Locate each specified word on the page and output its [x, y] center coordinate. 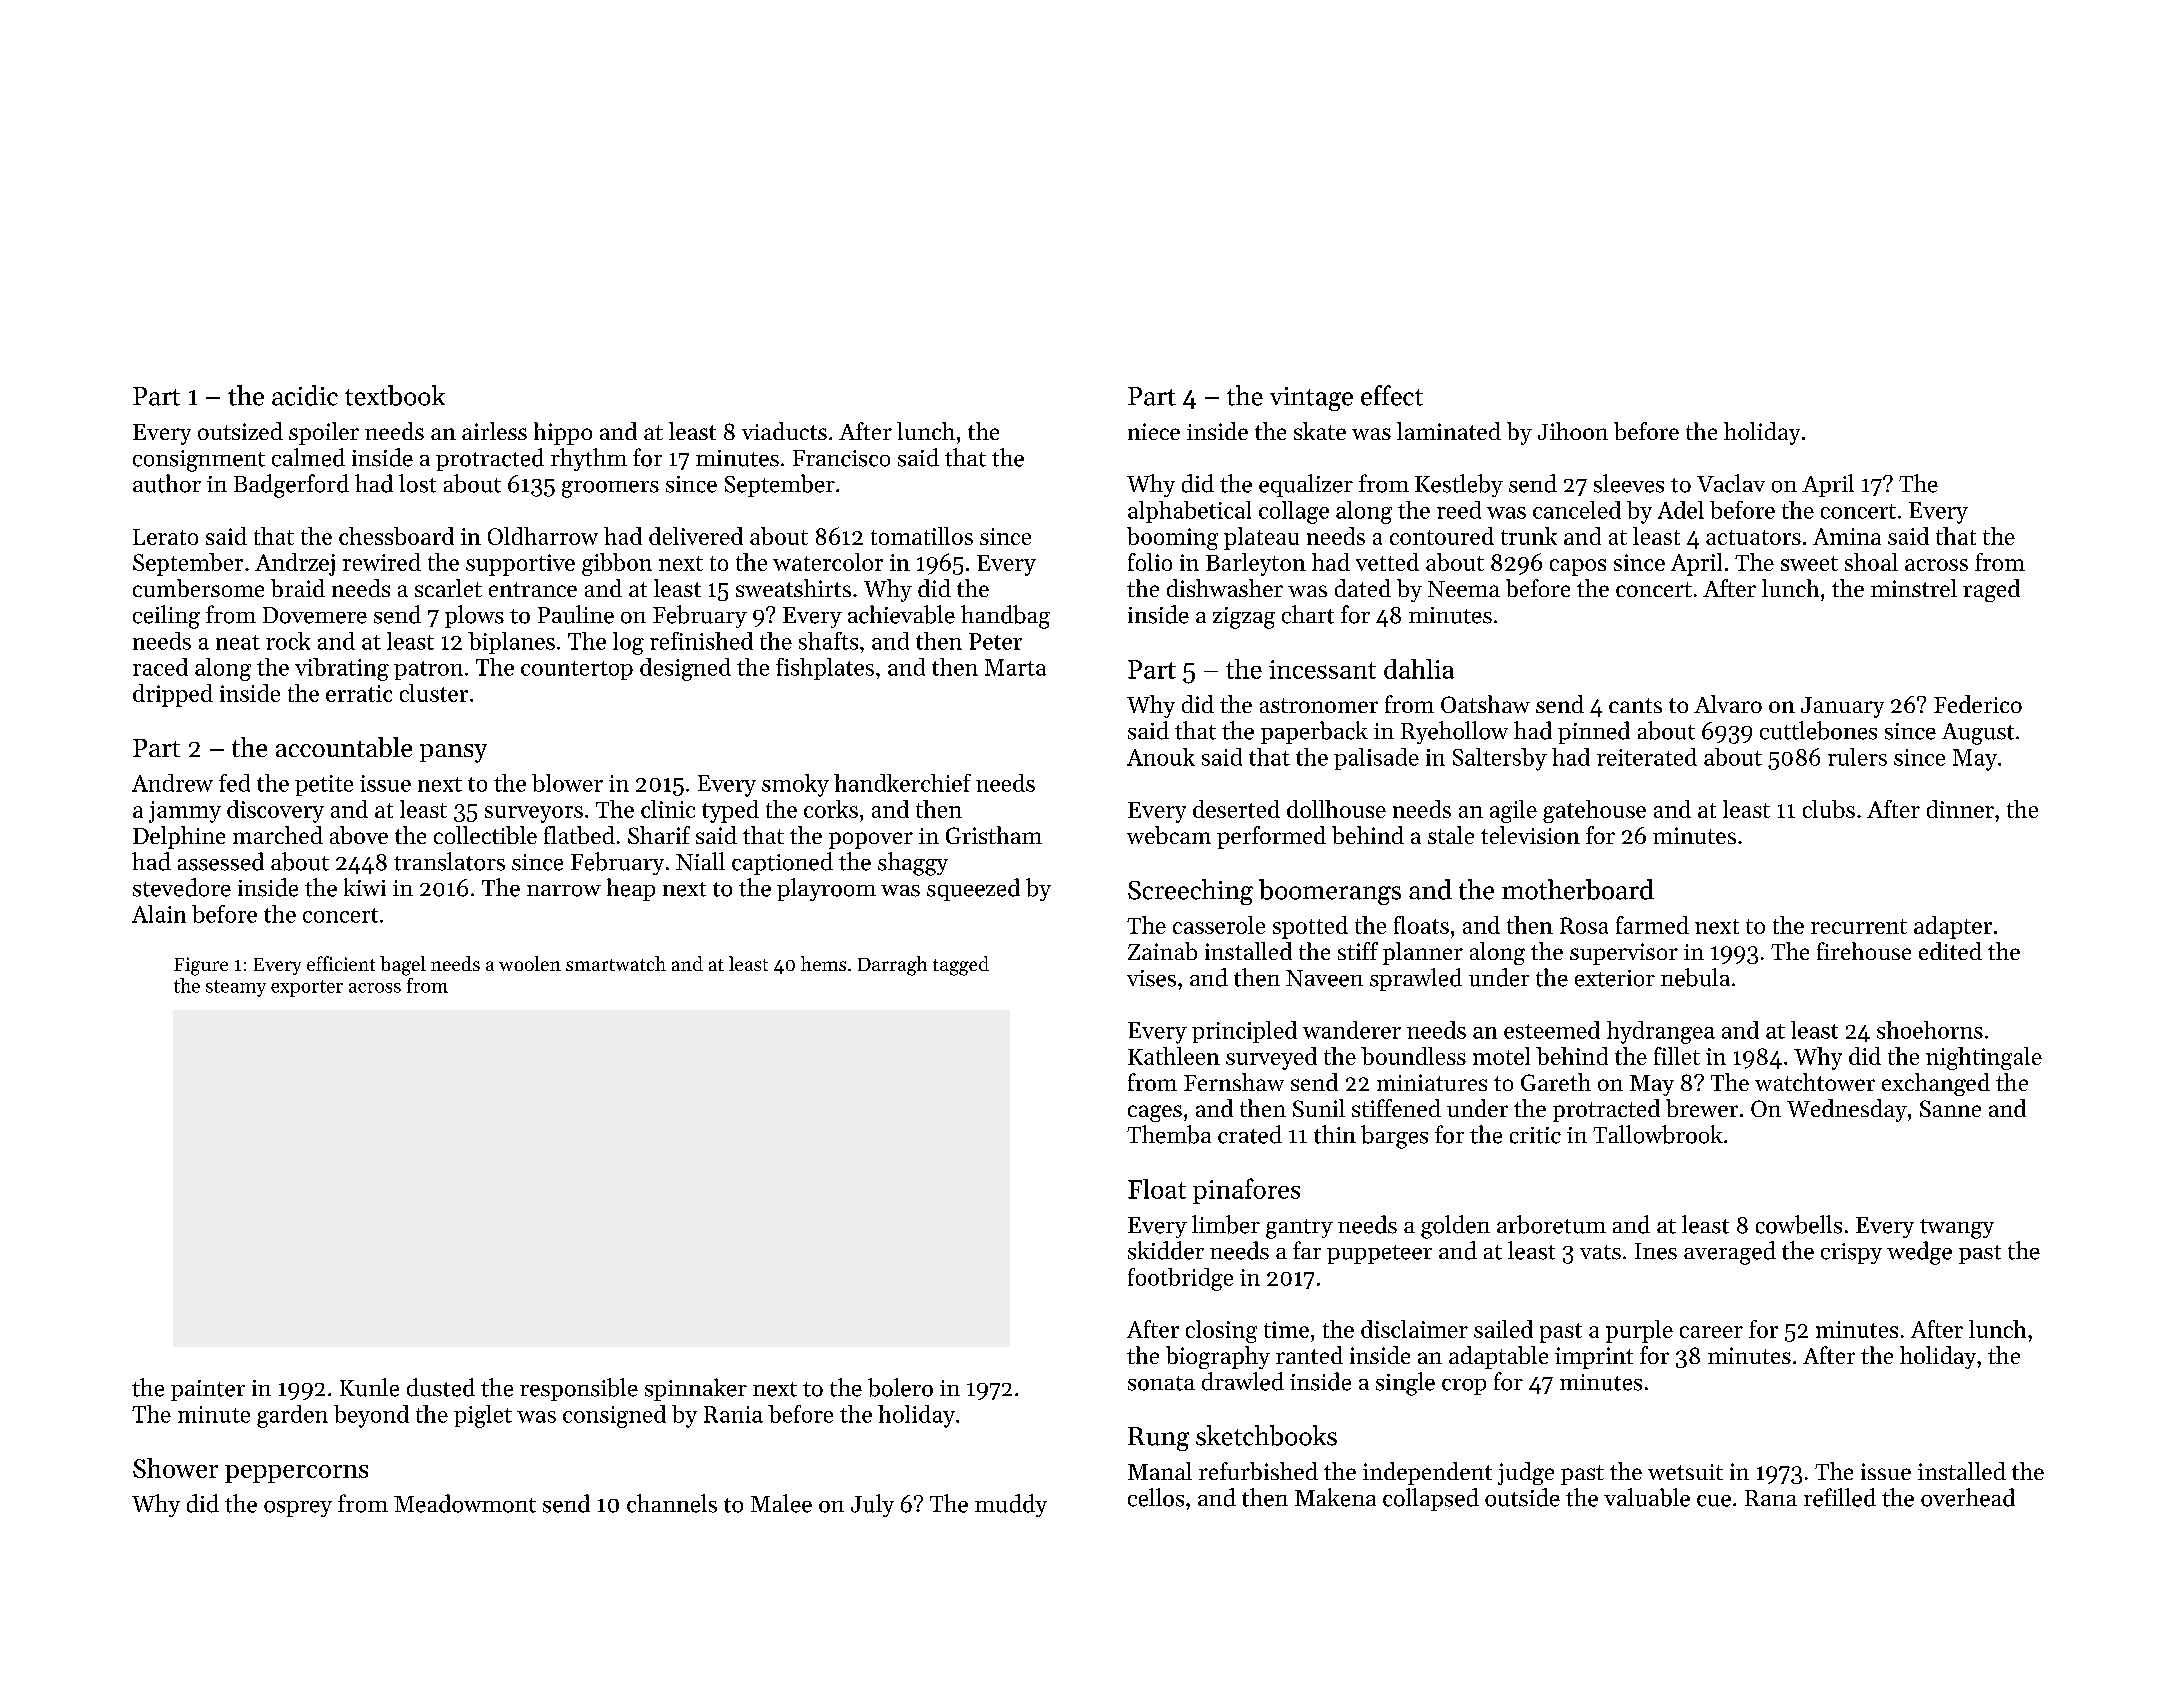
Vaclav [1731, 483]
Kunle [369, 1387]
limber [1226, 1224]
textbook [395, 395]
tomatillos [922, 536]
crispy [1851, 1253]
